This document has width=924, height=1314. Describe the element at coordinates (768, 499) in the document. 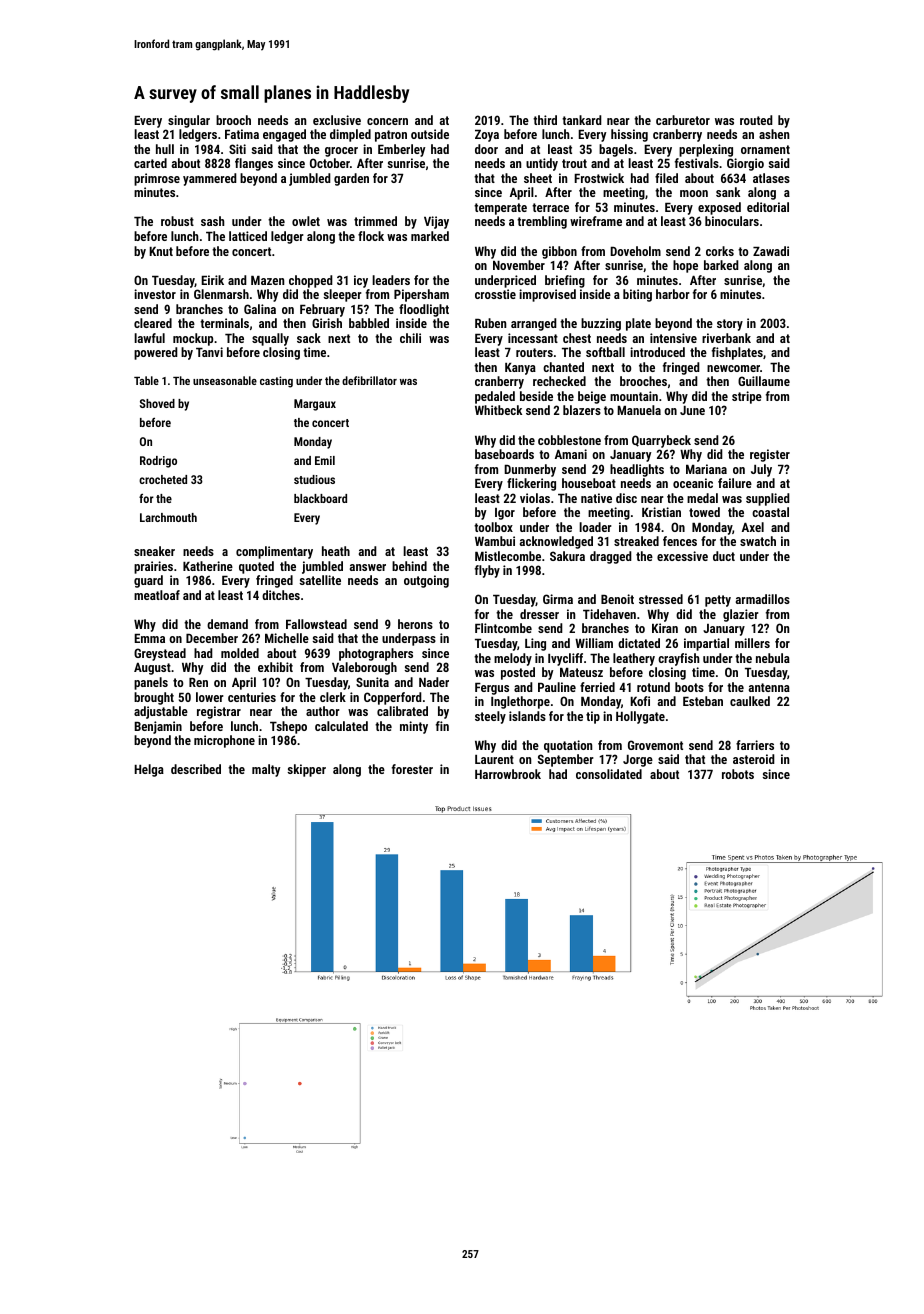

I see `supplied` at that location.
